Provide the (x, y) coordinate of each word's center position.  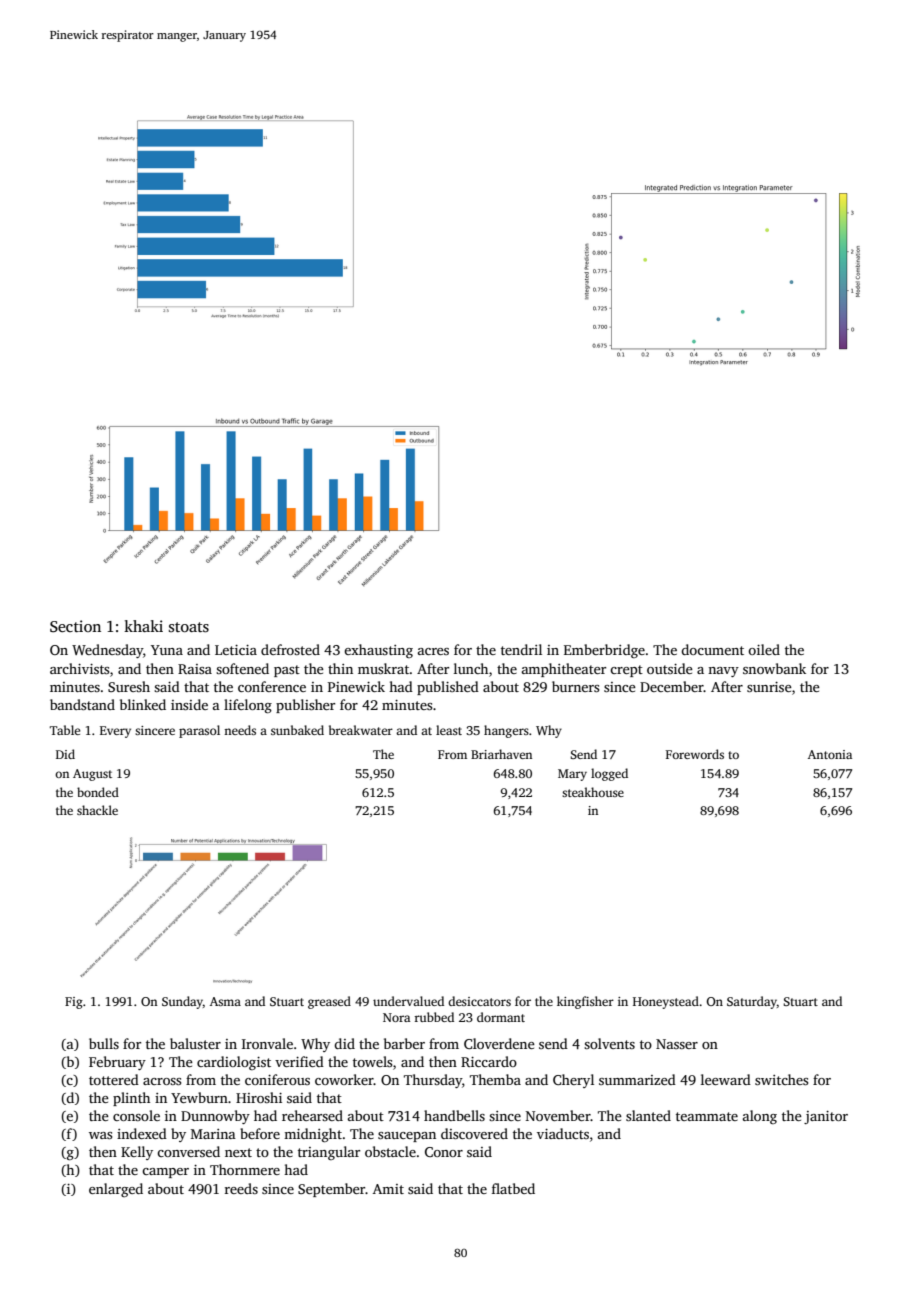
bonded (98, 792)
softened (242, 668)
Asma (225, 1001)
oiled (764, 649)
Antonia (830, 754)
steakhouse (593, 792)
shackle (97, 810)
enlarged (116, 1190)
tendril (521, 649)
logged (609, 774)
